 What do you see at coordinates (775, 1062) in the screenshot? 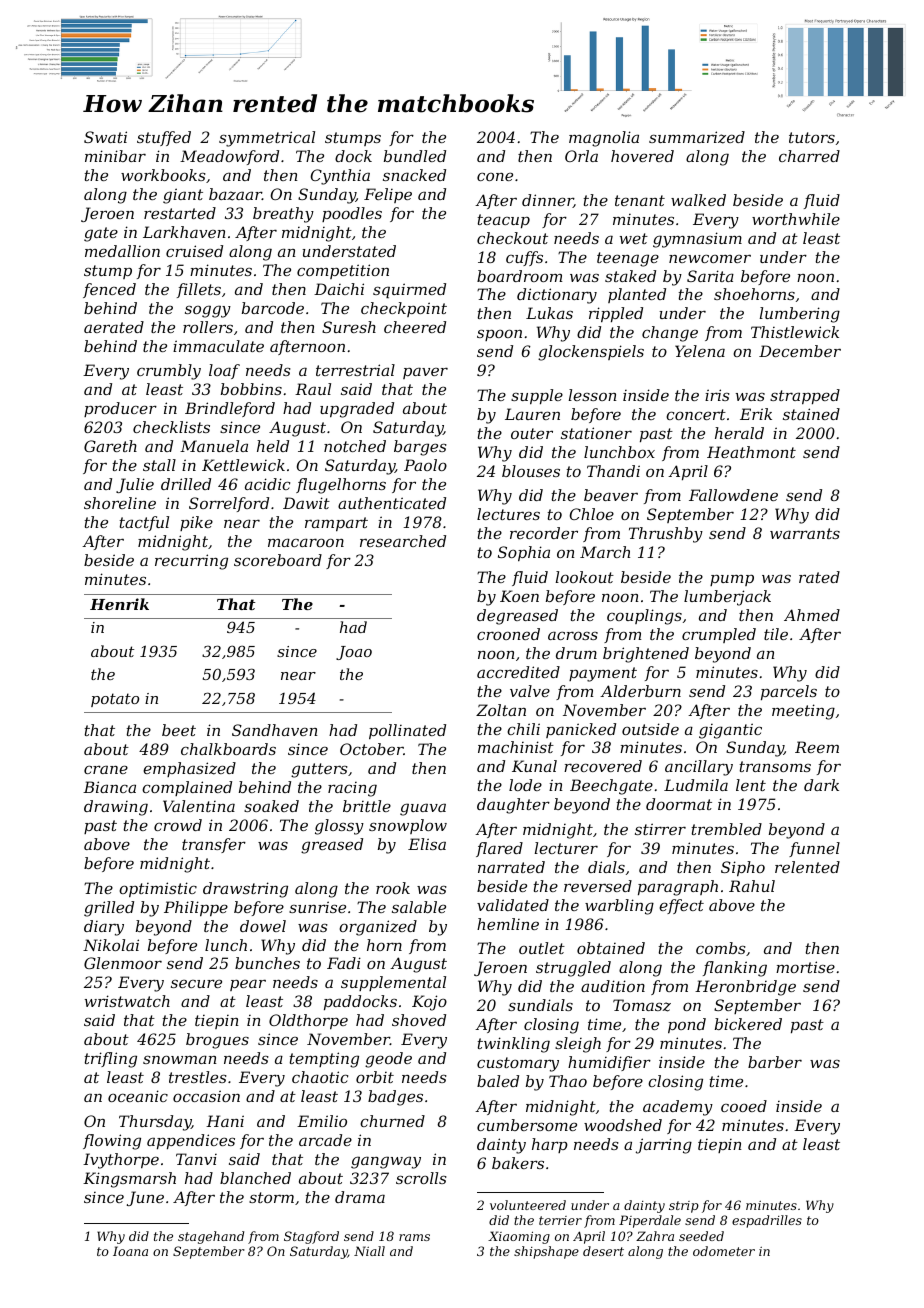
I see `barber` at bounding box center [775, 1062].
